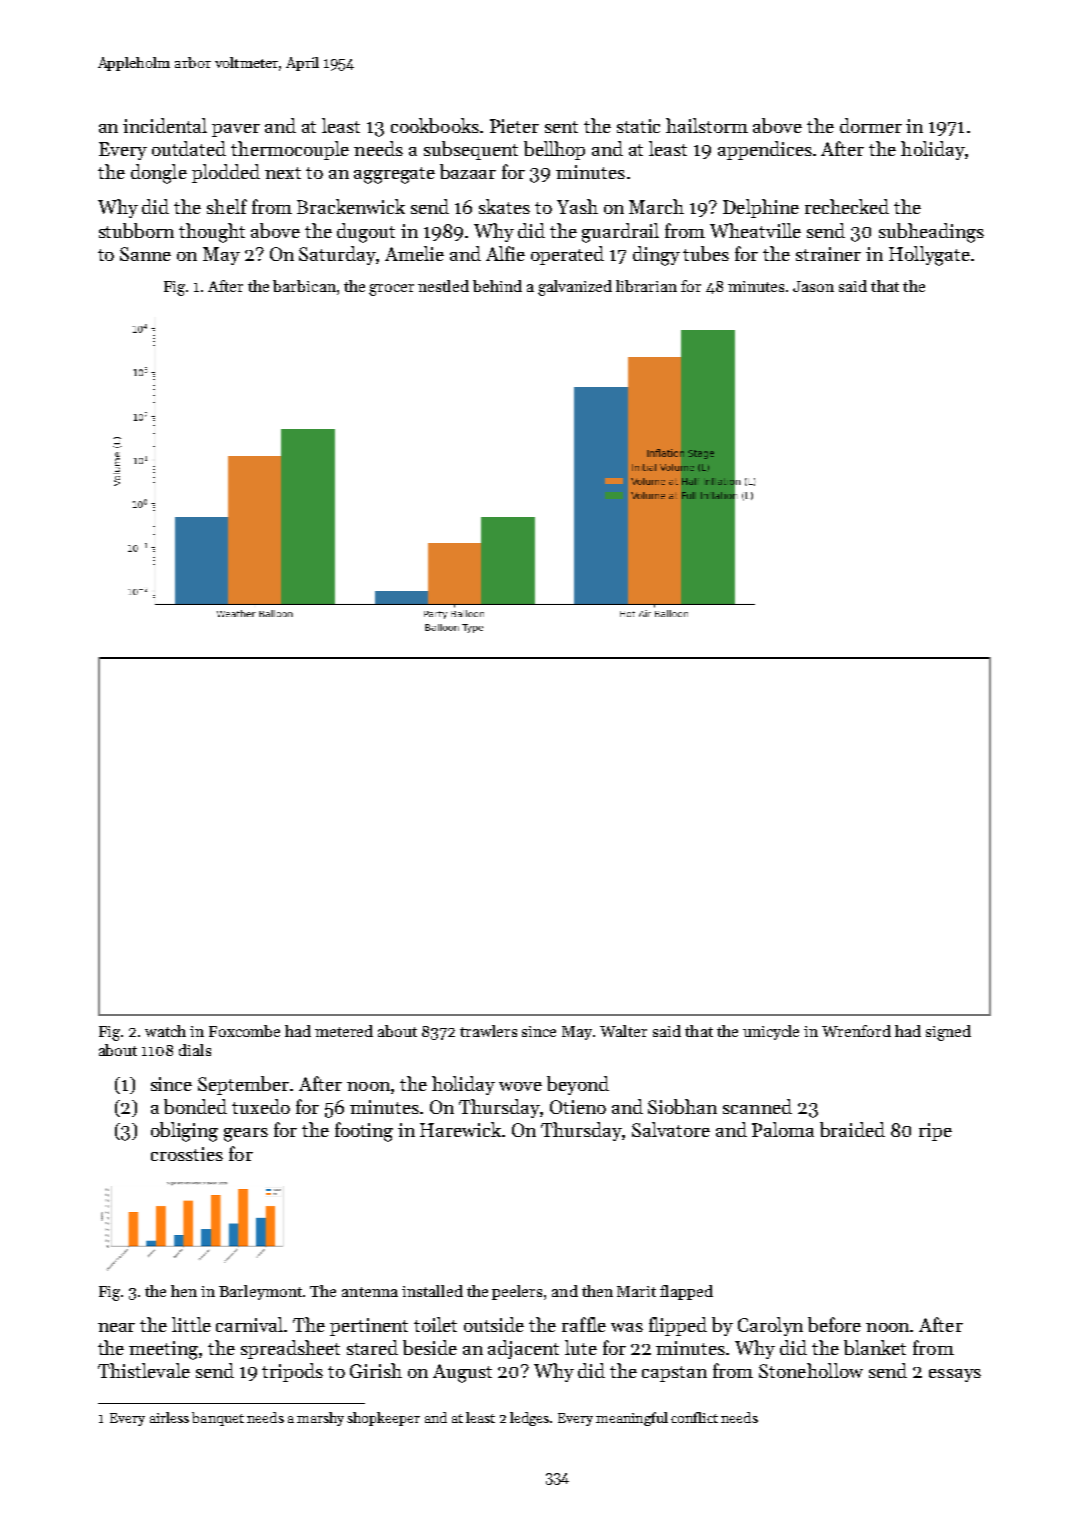  I want to click on Hollygate, so click(929, 256).
